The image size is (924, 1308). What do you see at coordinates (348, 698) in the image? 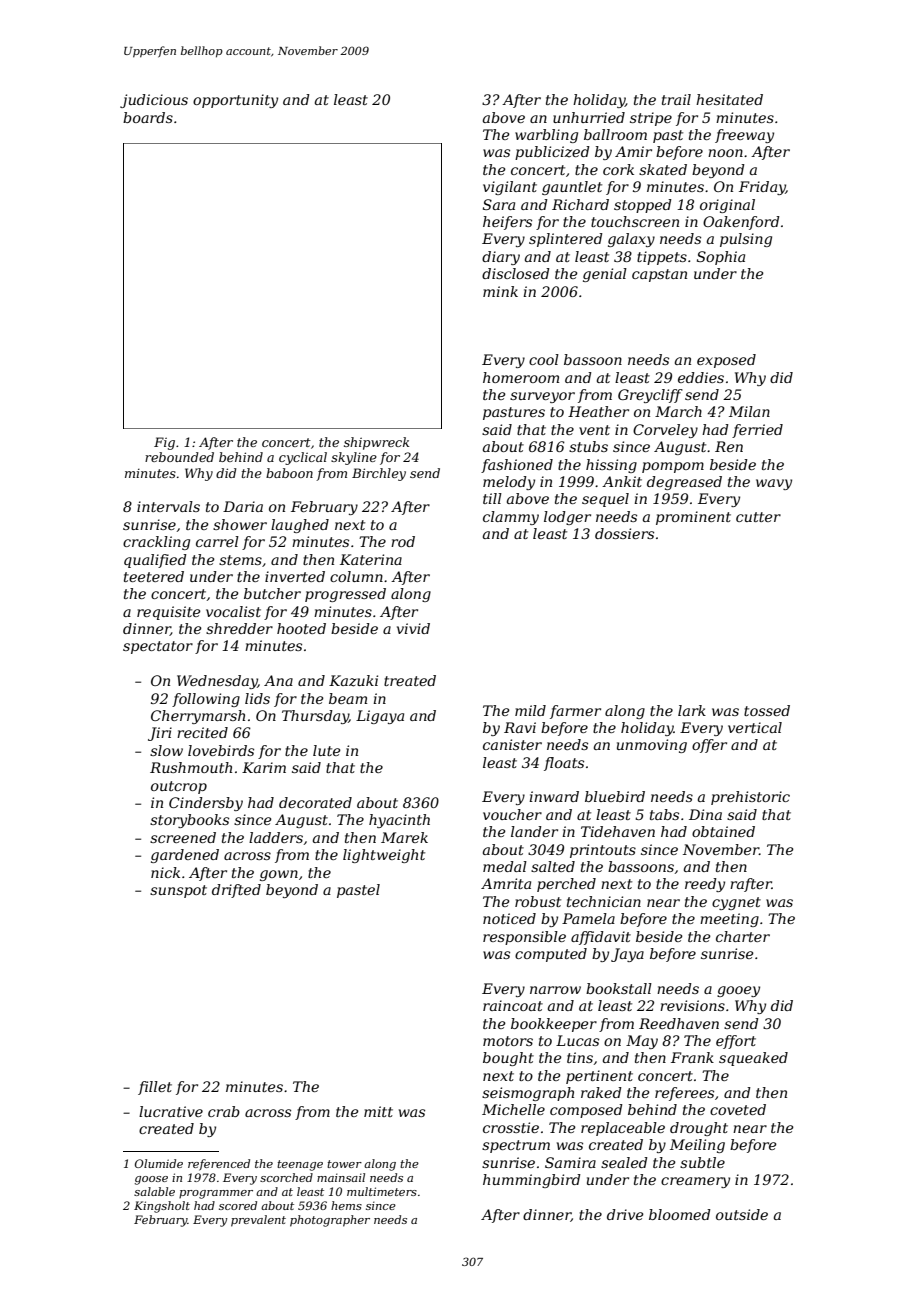
I see `beam` at bounding box center [348, 698].
